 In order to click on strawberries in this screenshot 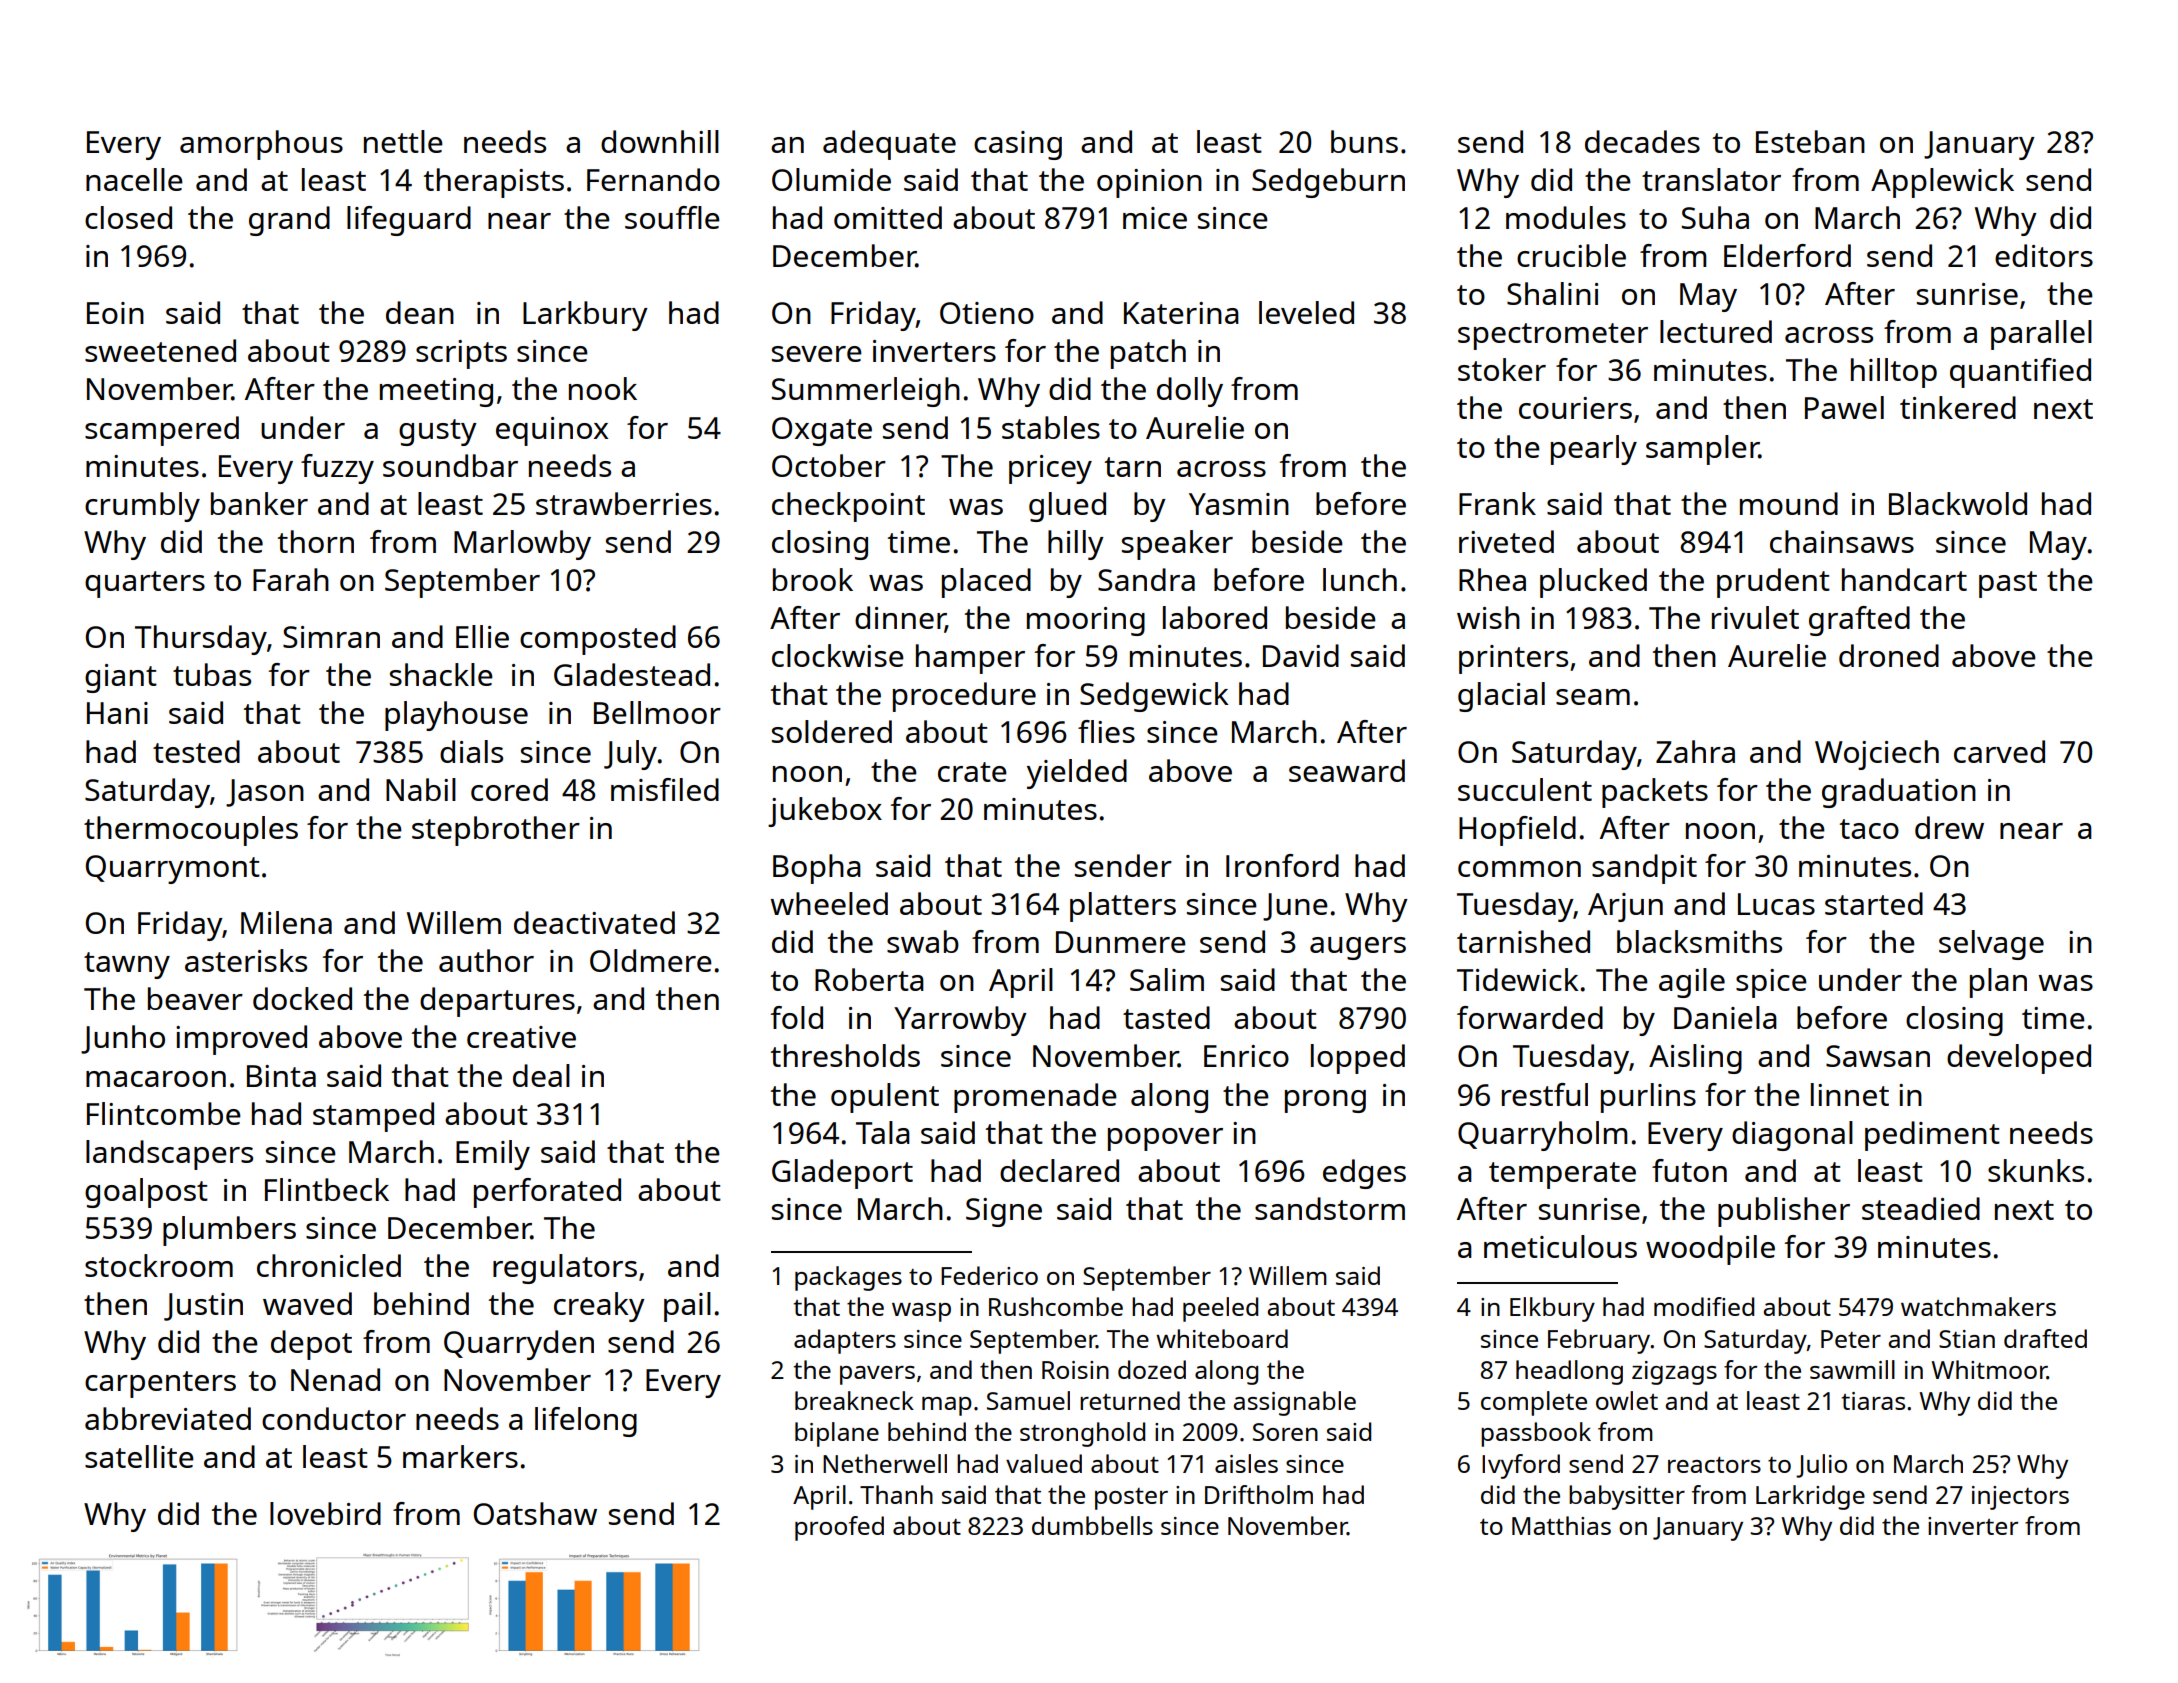, I will do `click(624, 503)`.
